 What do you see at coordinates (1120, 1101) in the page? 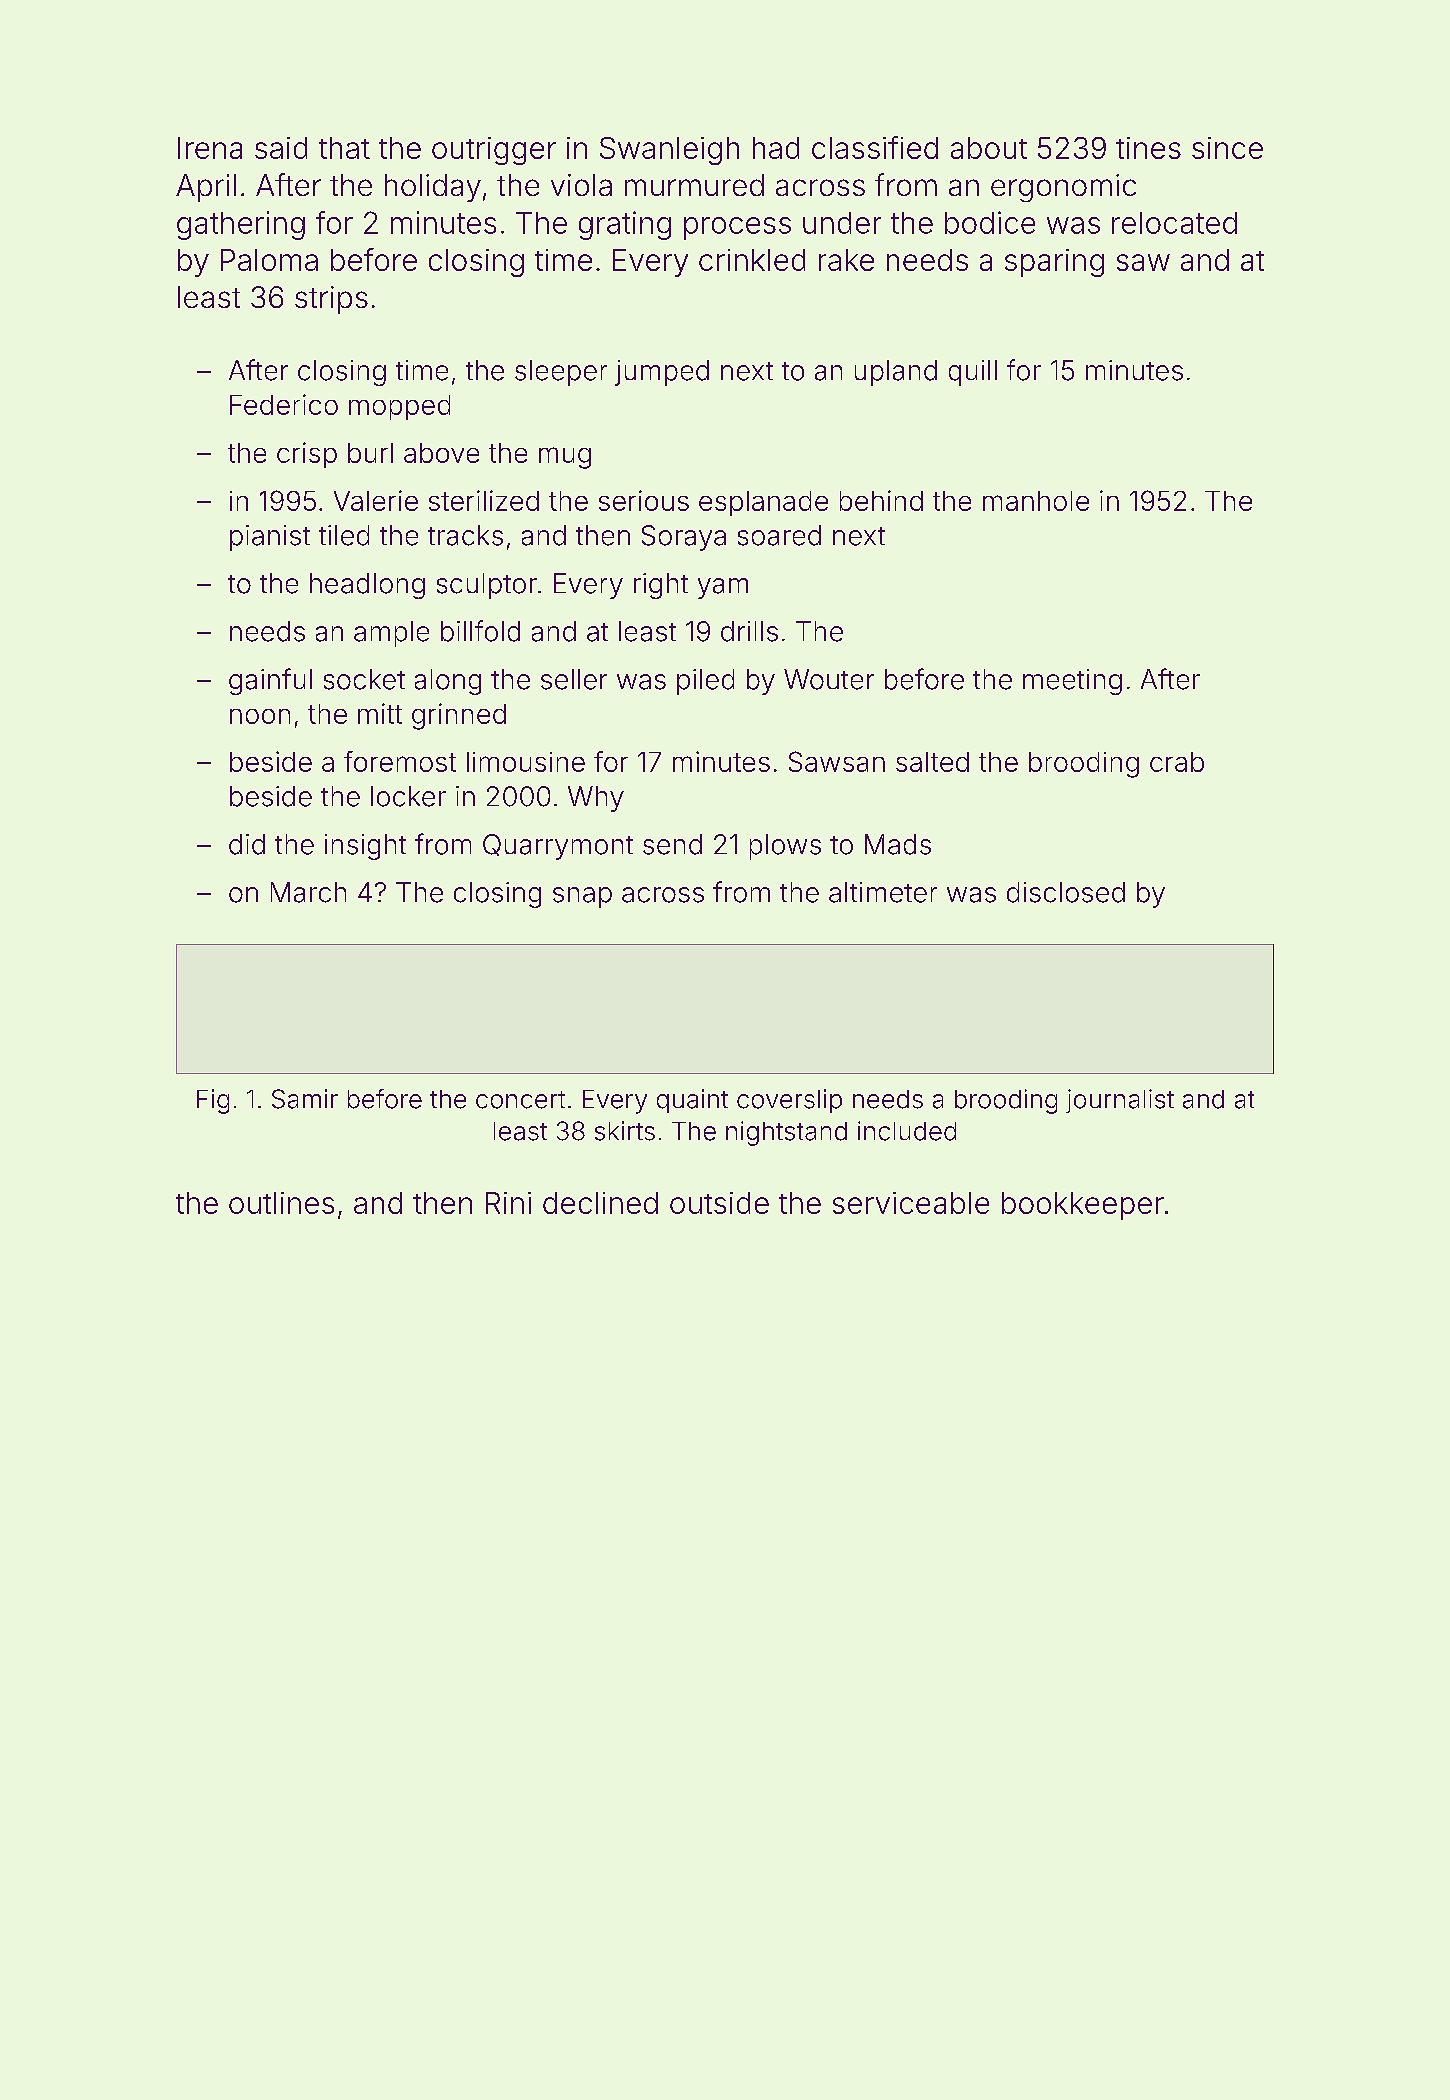
I see `journalist` at bounding box center [1120, 1101].
